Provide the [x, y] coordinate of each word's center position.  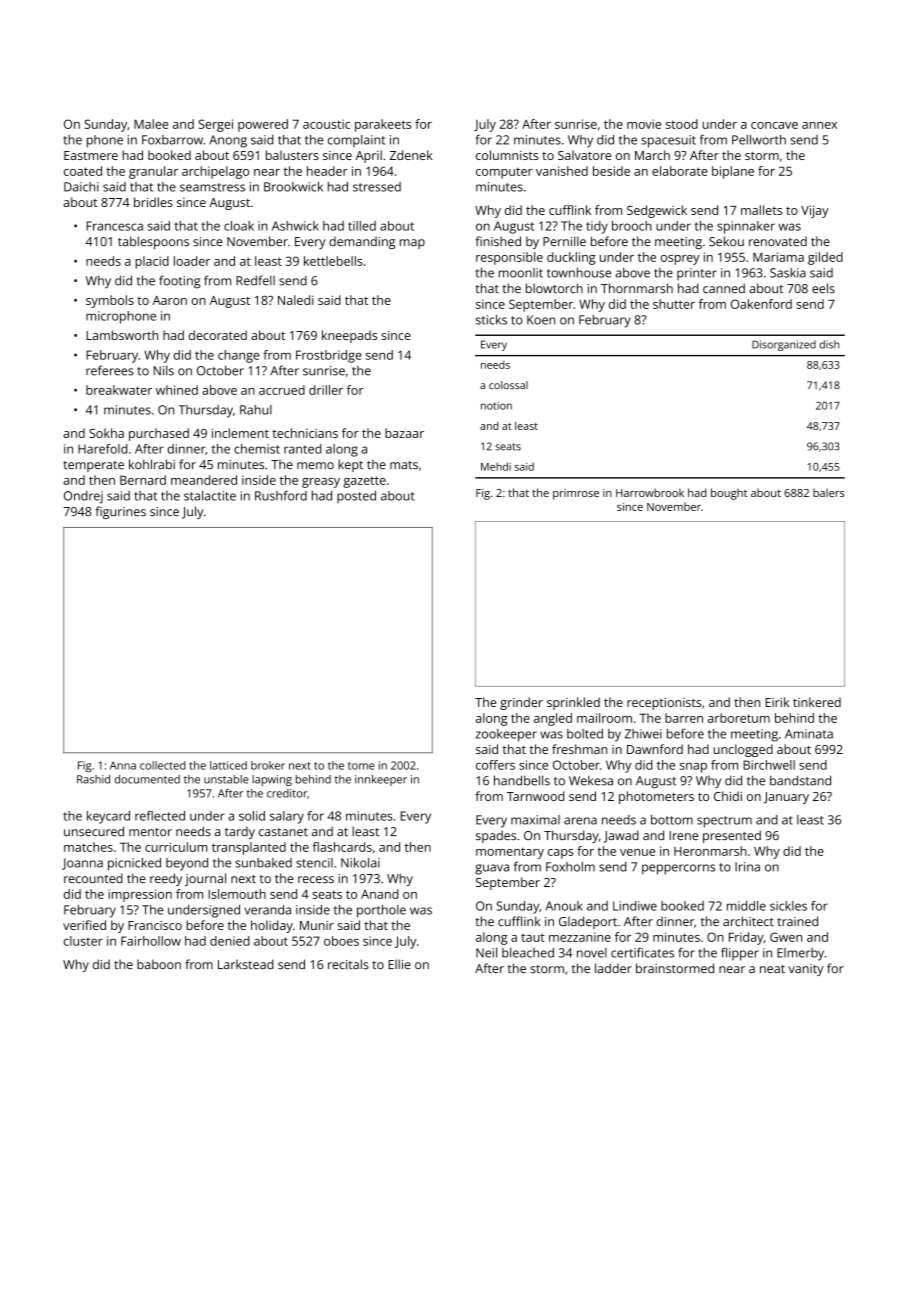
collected [163, 765]
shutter [674, 304]
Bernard [143, 480]
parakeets [383, 125]
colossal [508, 385]
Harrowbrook [650, 492]
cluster [83, 941]
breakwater [119, 390]
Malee [151, 124]
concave [774, 125]
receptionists [664, 704]
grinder [521, 703]
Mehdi [496, 466]
